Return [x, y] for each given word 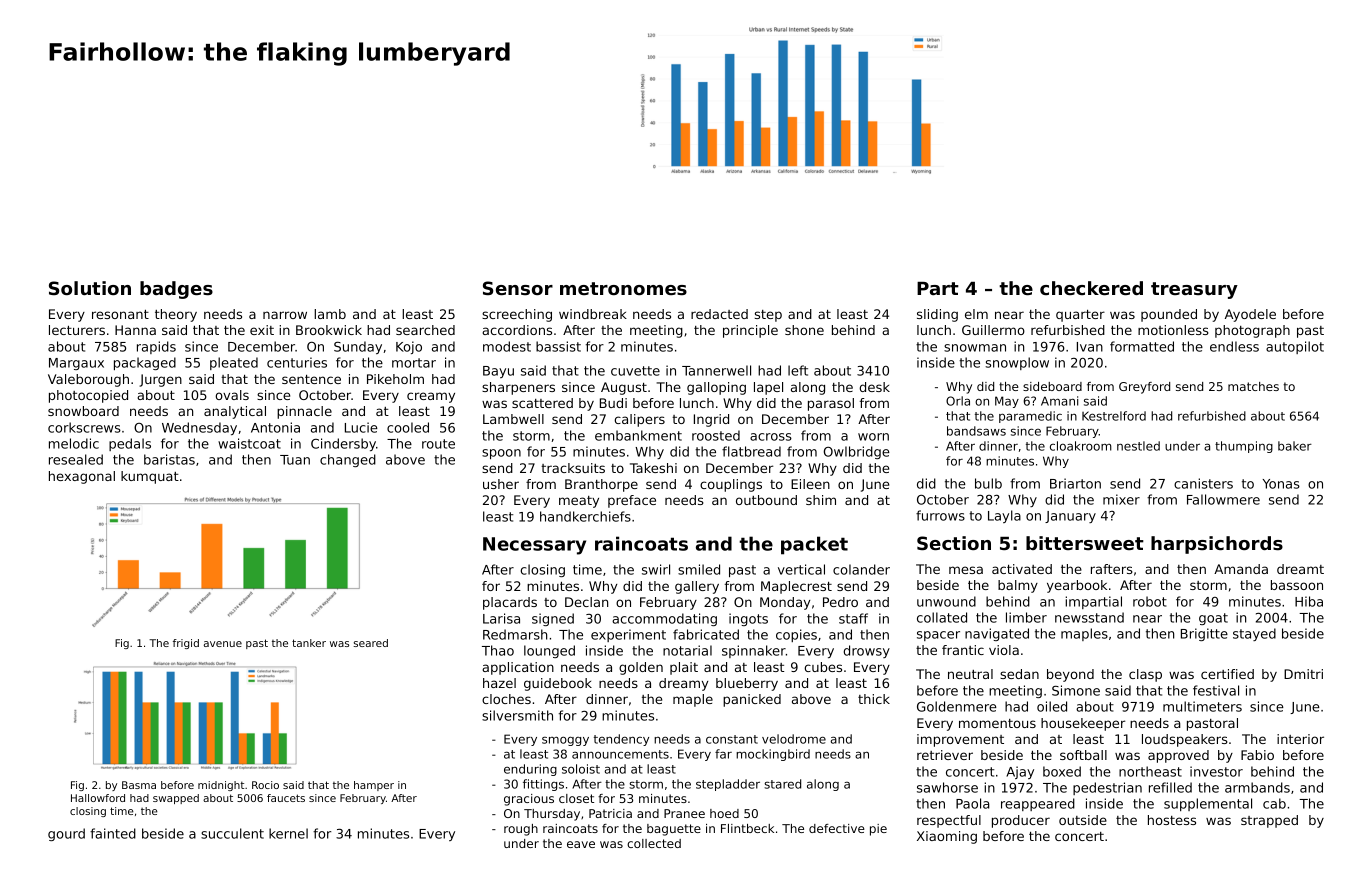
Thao [498, 650]
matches [1253, 386]
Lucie [361, 427]
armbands [1257, 787]
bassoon [1297, 585]
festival [1216, 690]
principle [750, 331]
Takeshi [653, 468]
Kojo [409, 347]
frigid [186, 644]
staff [853, 618]
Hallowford [98, 798]
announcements [620, 754]
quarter [1080, 316]
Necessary [534, 546]
